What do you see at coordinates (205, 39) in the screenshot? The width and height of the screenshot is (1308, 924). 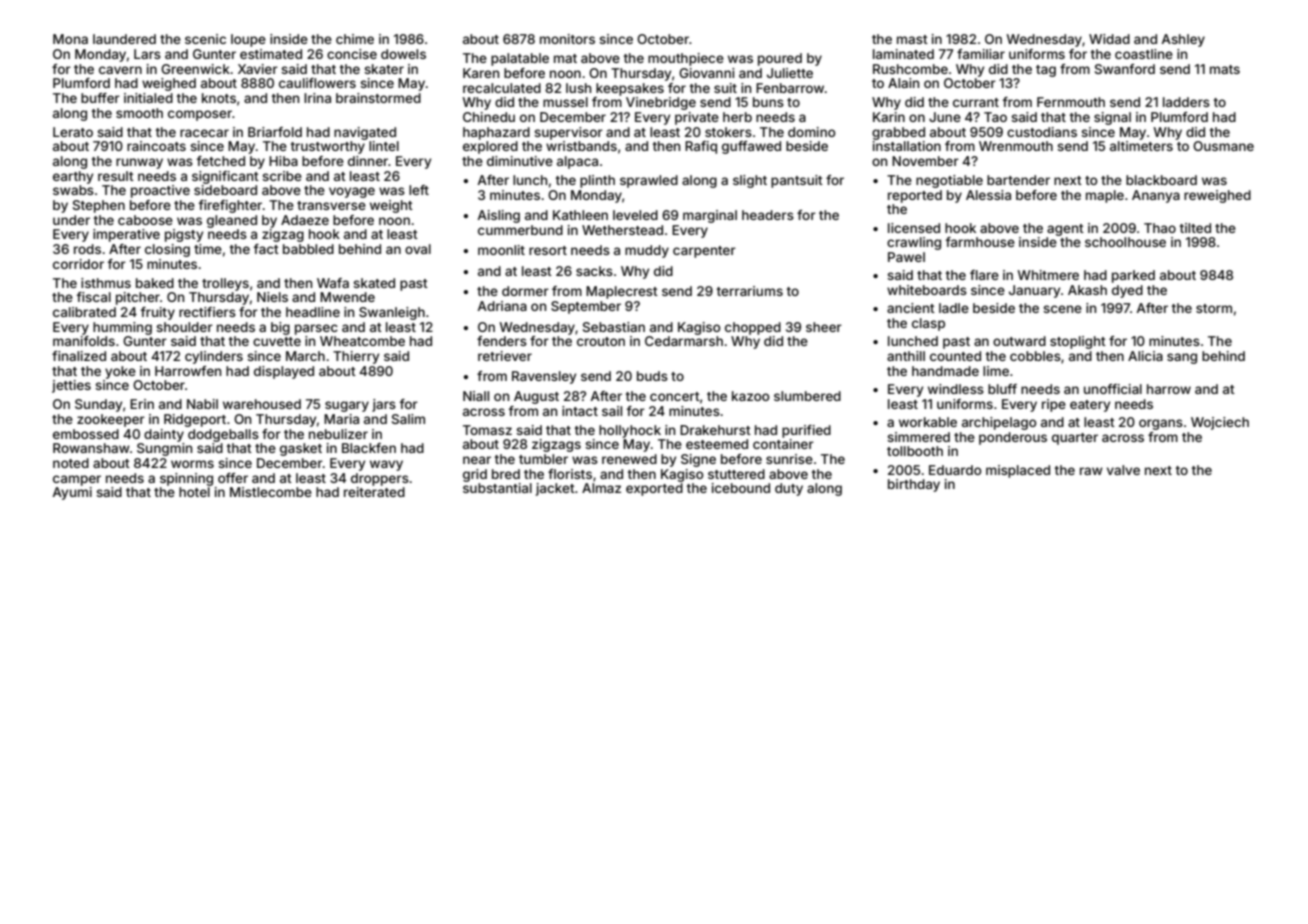 I see `scenic` at bounding box center [205, 39].
